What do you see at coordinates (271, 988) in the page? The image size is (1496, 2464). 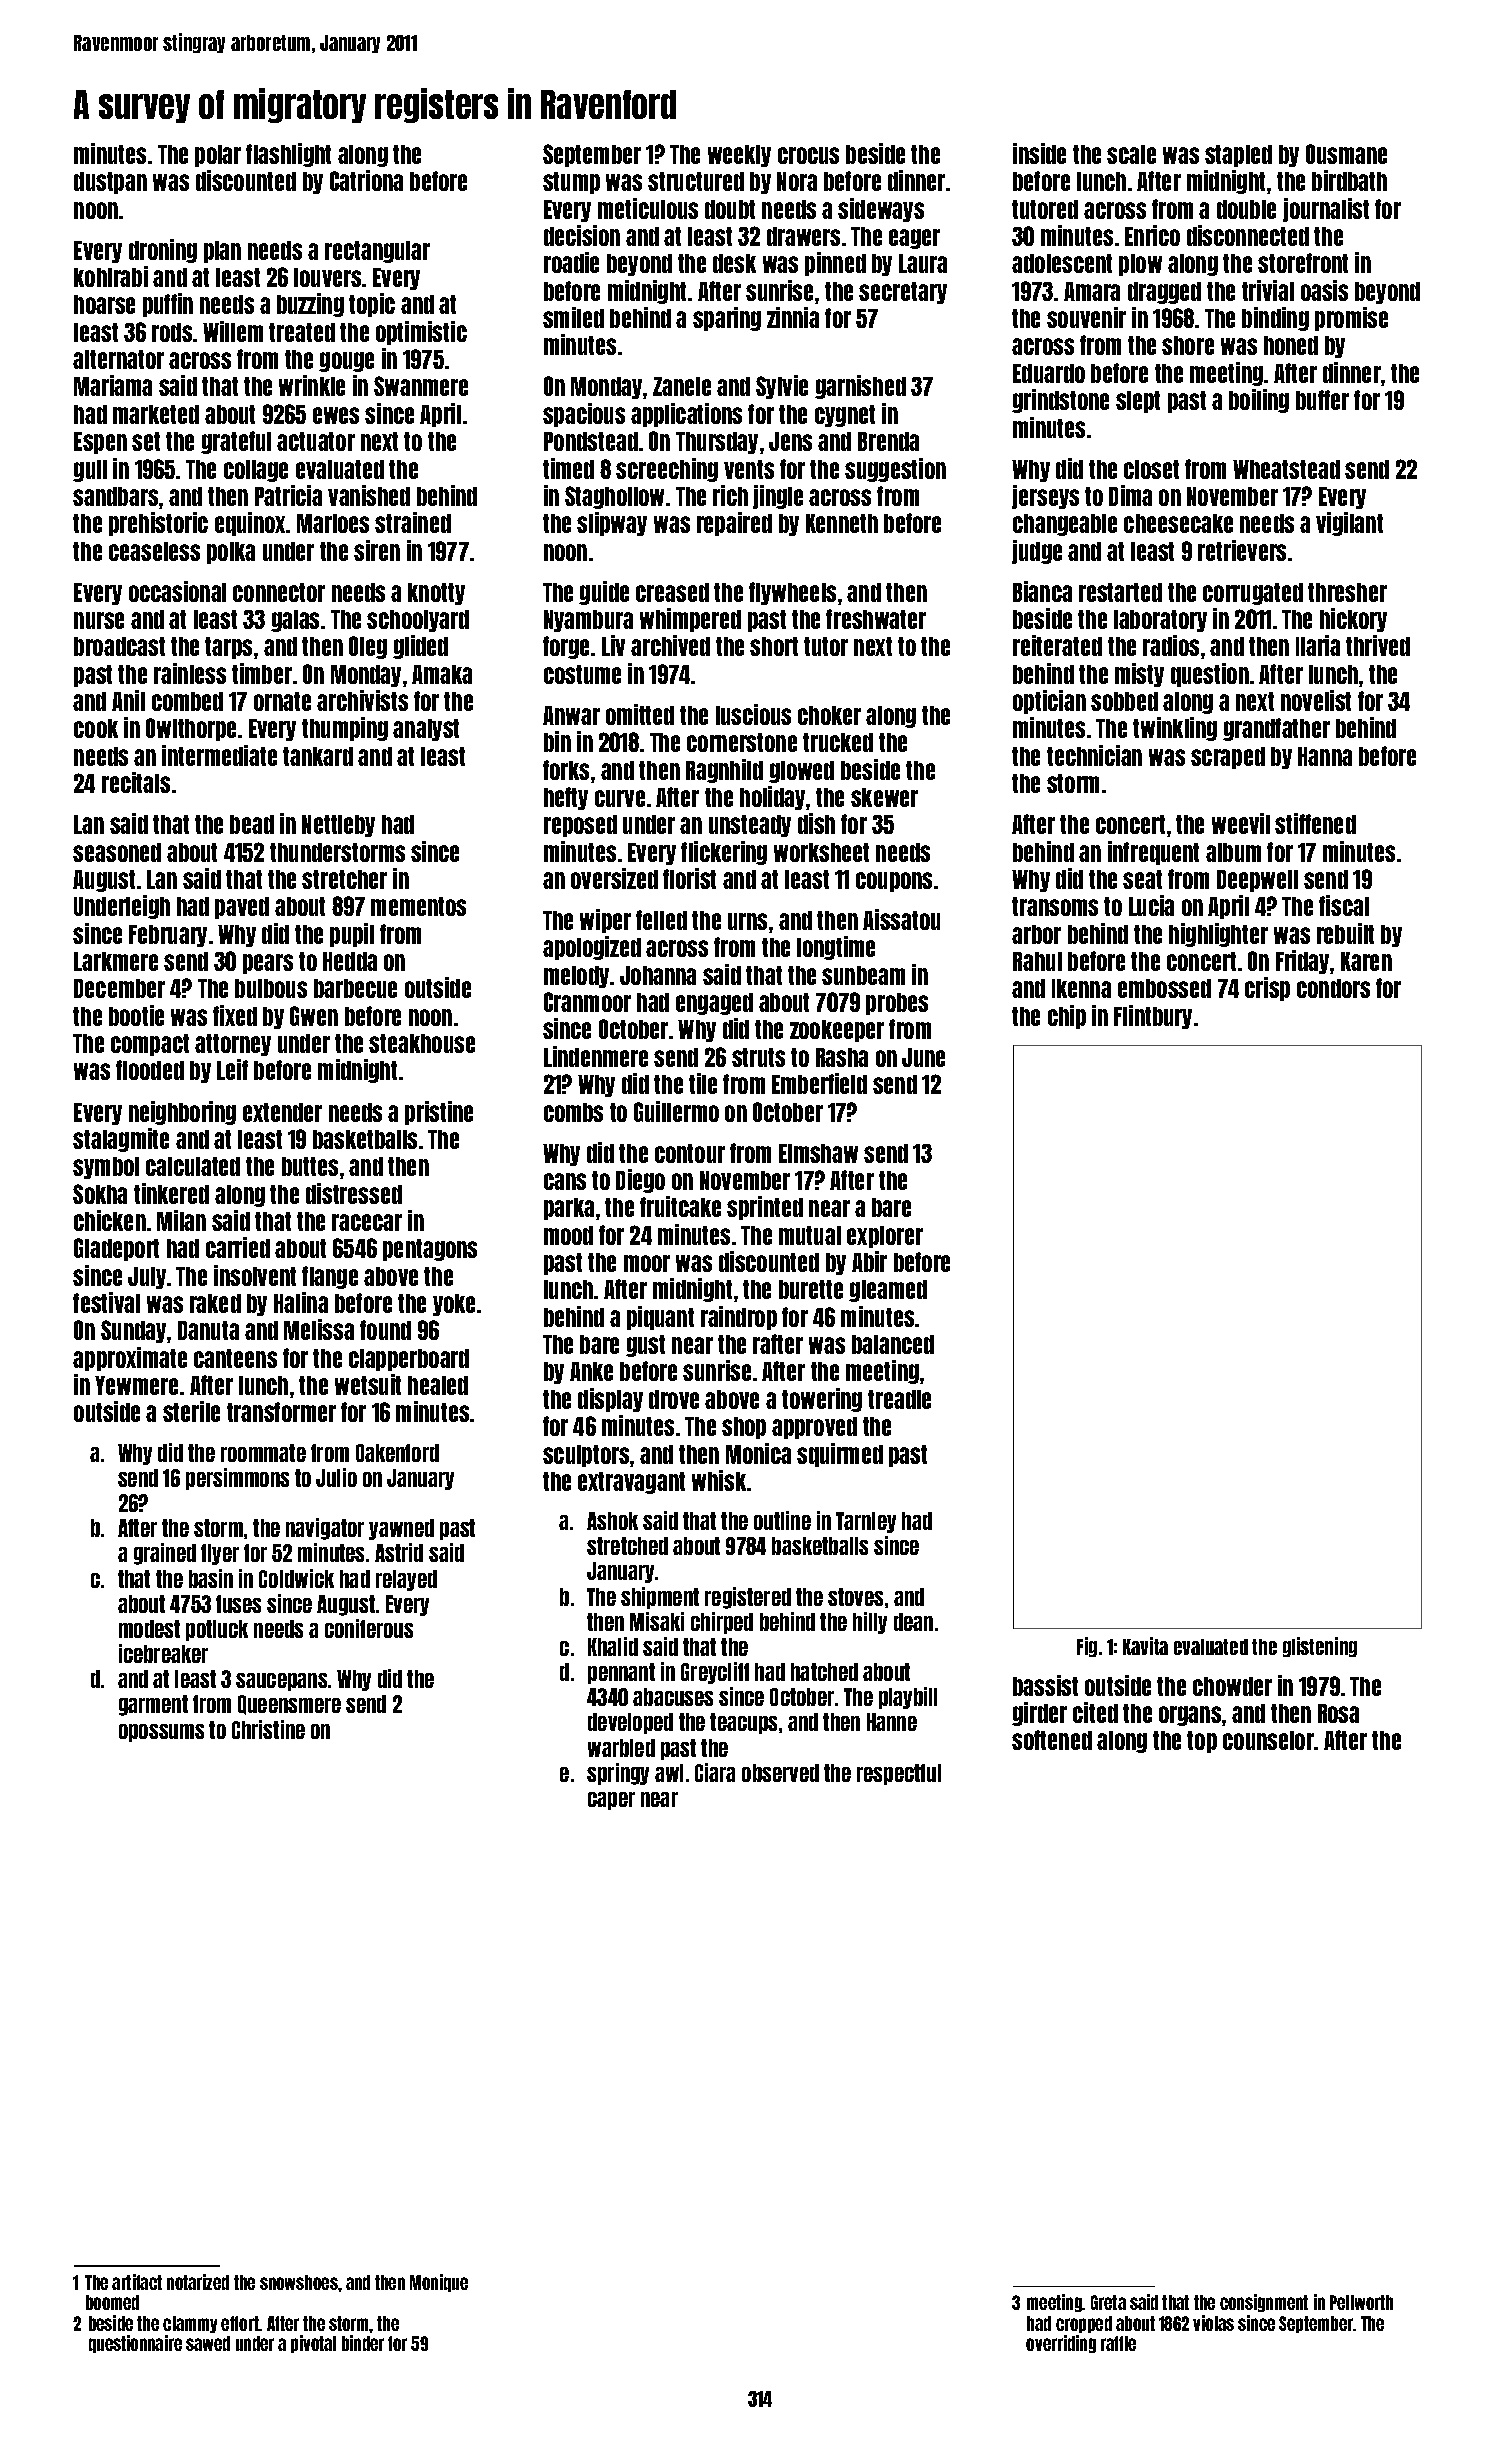 I see `bulbous` at bounding box center [271, 988].
